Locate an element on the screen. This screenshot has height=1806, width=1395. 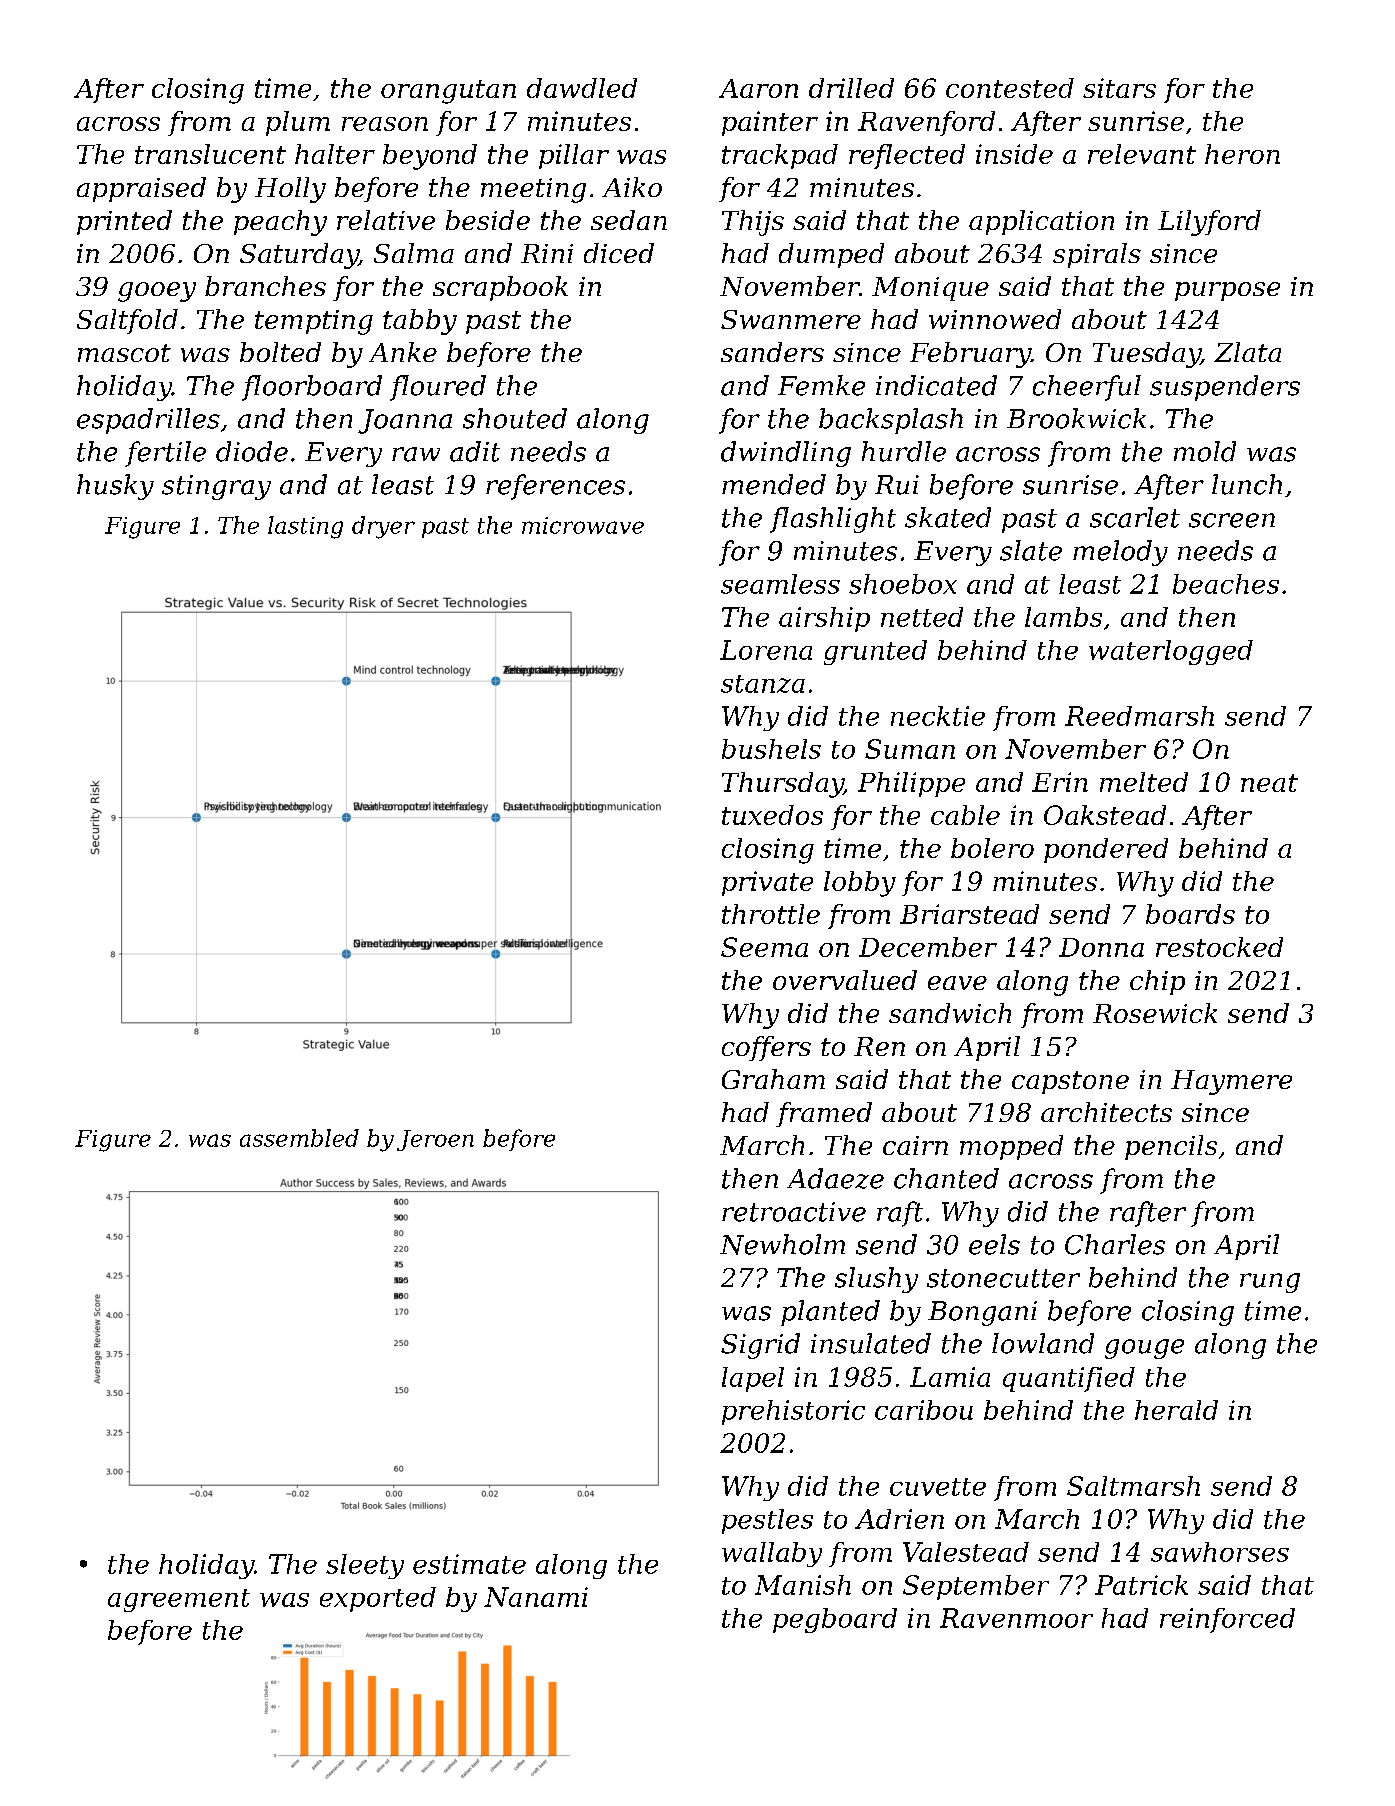
grunted is located at coordinates (875, 652).
